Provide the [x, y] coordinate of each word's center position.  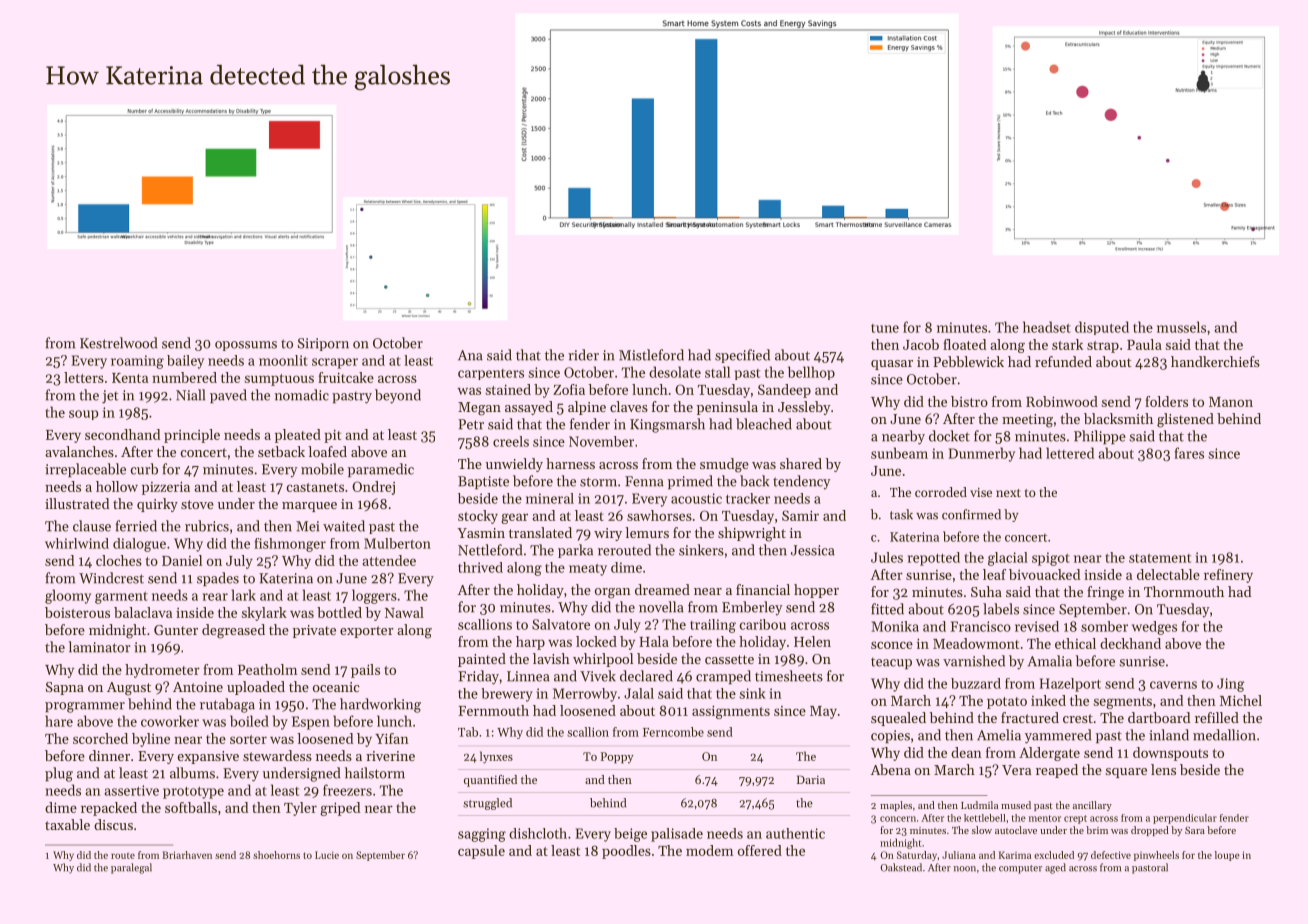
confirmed [971, 514]
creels [511, 441]
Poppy [617, 758]
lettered [1070, 453]
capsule [481, 852]
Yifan [392, 738]
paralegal [131, 868]
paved [228, 396]
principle [192, 436]
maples [896, 806]
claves [629, 406]
